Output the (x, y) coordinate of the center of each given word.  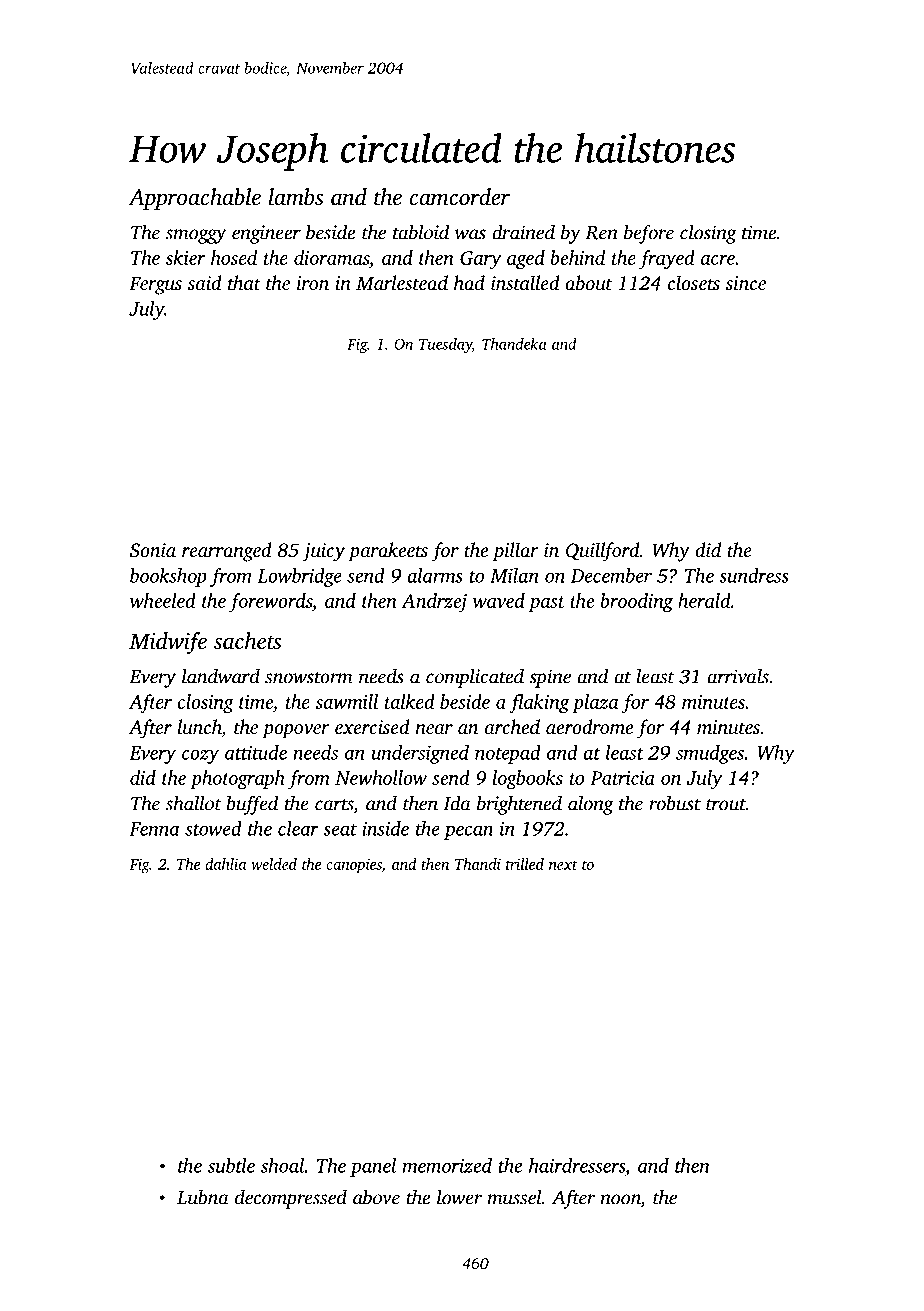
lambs (296, 197)
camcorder (460, 197)
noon (621, 1199)
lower (459, 1197)
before (649, 234)
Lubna (203, 1197)
